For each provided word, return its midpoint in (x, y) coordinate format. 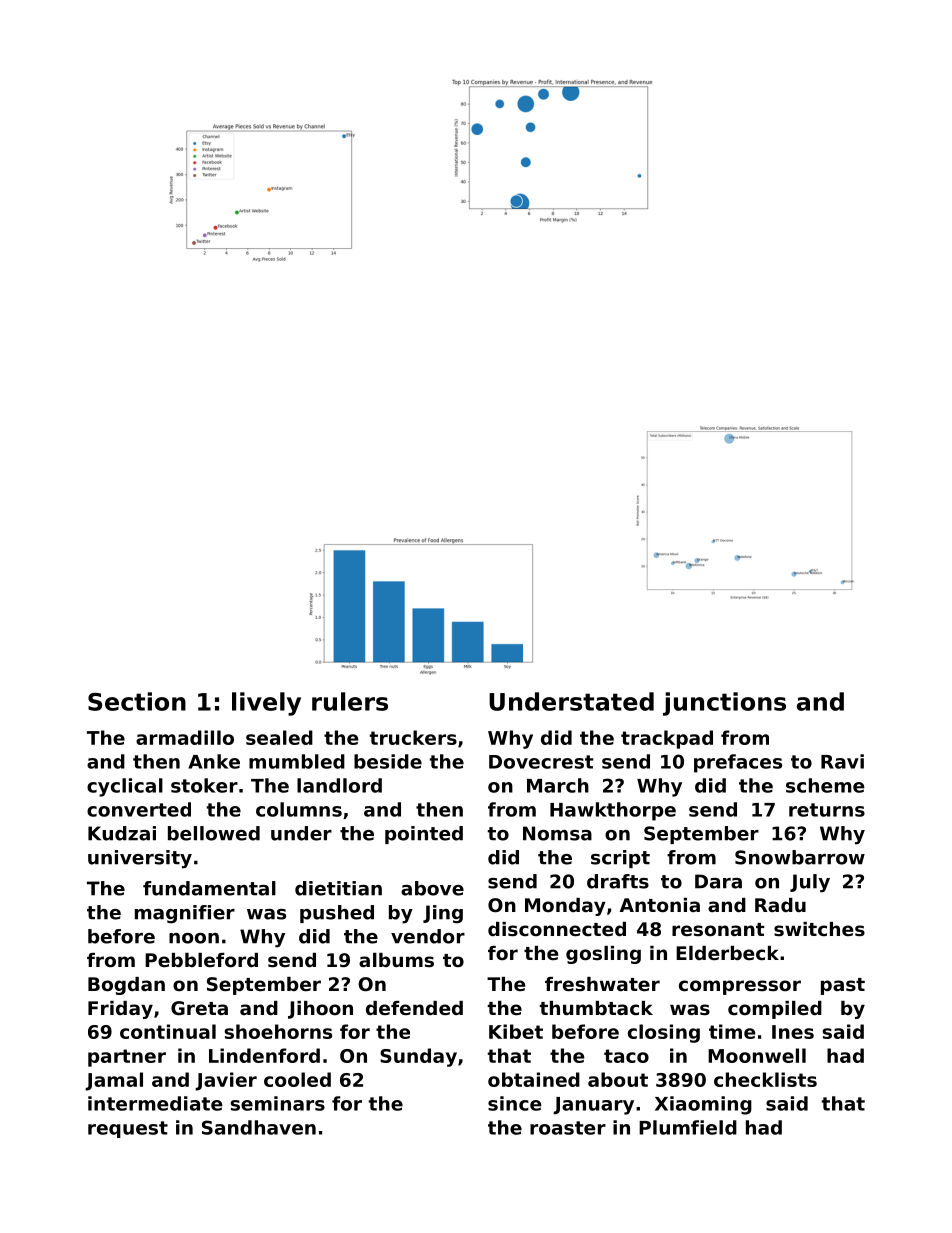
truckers (413, 737)
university (140, 859)
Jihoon (320, 1010)
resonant (718, 930)
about (618, 1079)
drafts (618, 881)
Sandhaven (259, 1127)
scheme (825, 785)
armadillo (185, 737)
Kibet (516, 1031)
